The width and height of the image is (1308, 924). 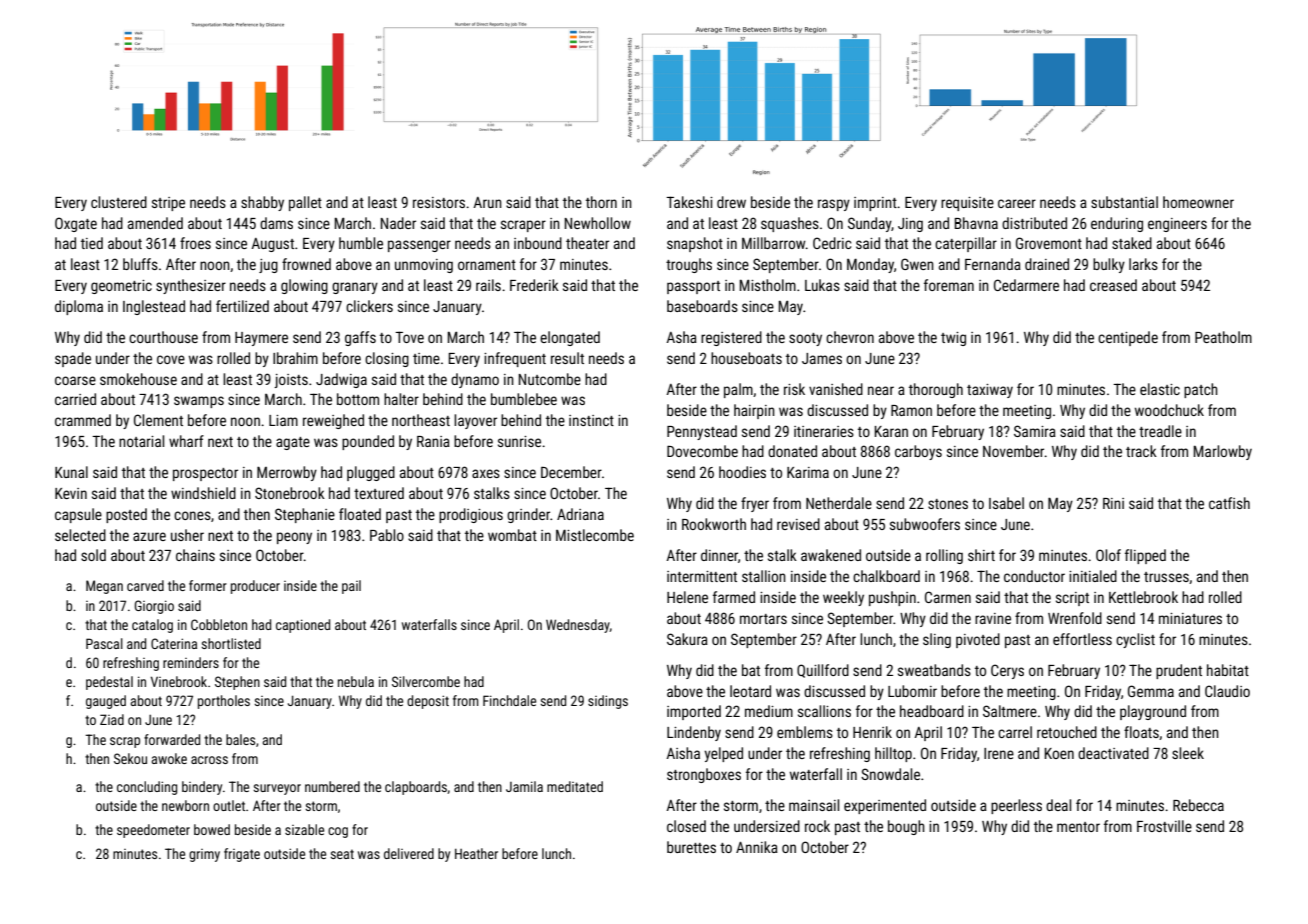 I want to click on elongated, so click(x=570, y=338).
